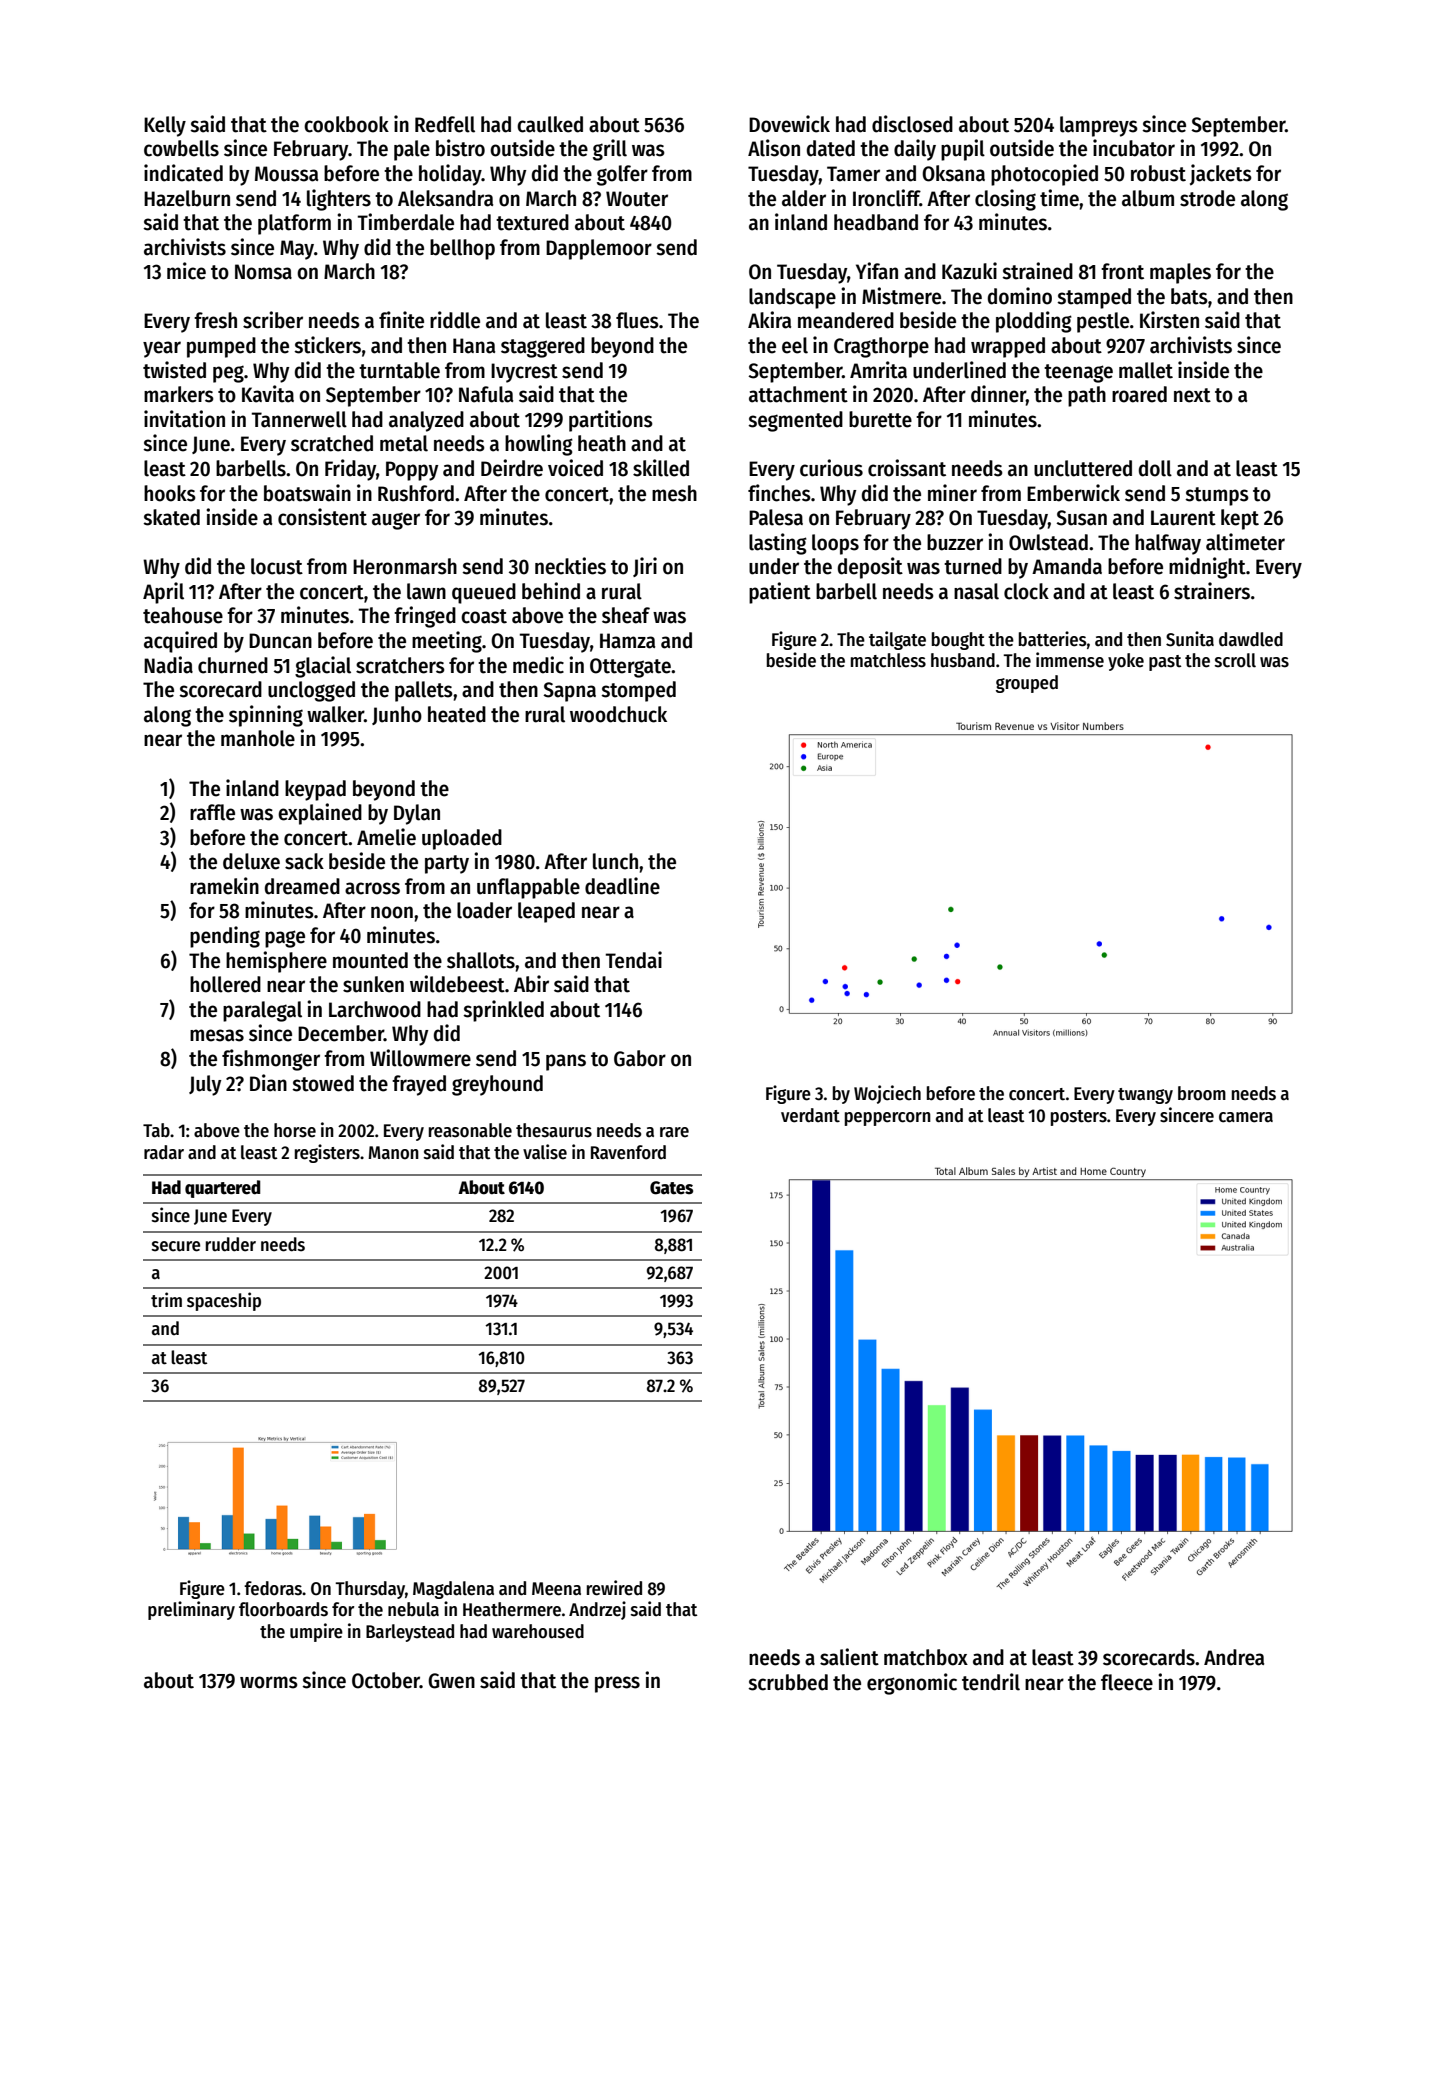 The image size is (1450, 2100). Describe the element at coordinates (224, 1301) in the screenshot. I see `spaceship` at that location.
